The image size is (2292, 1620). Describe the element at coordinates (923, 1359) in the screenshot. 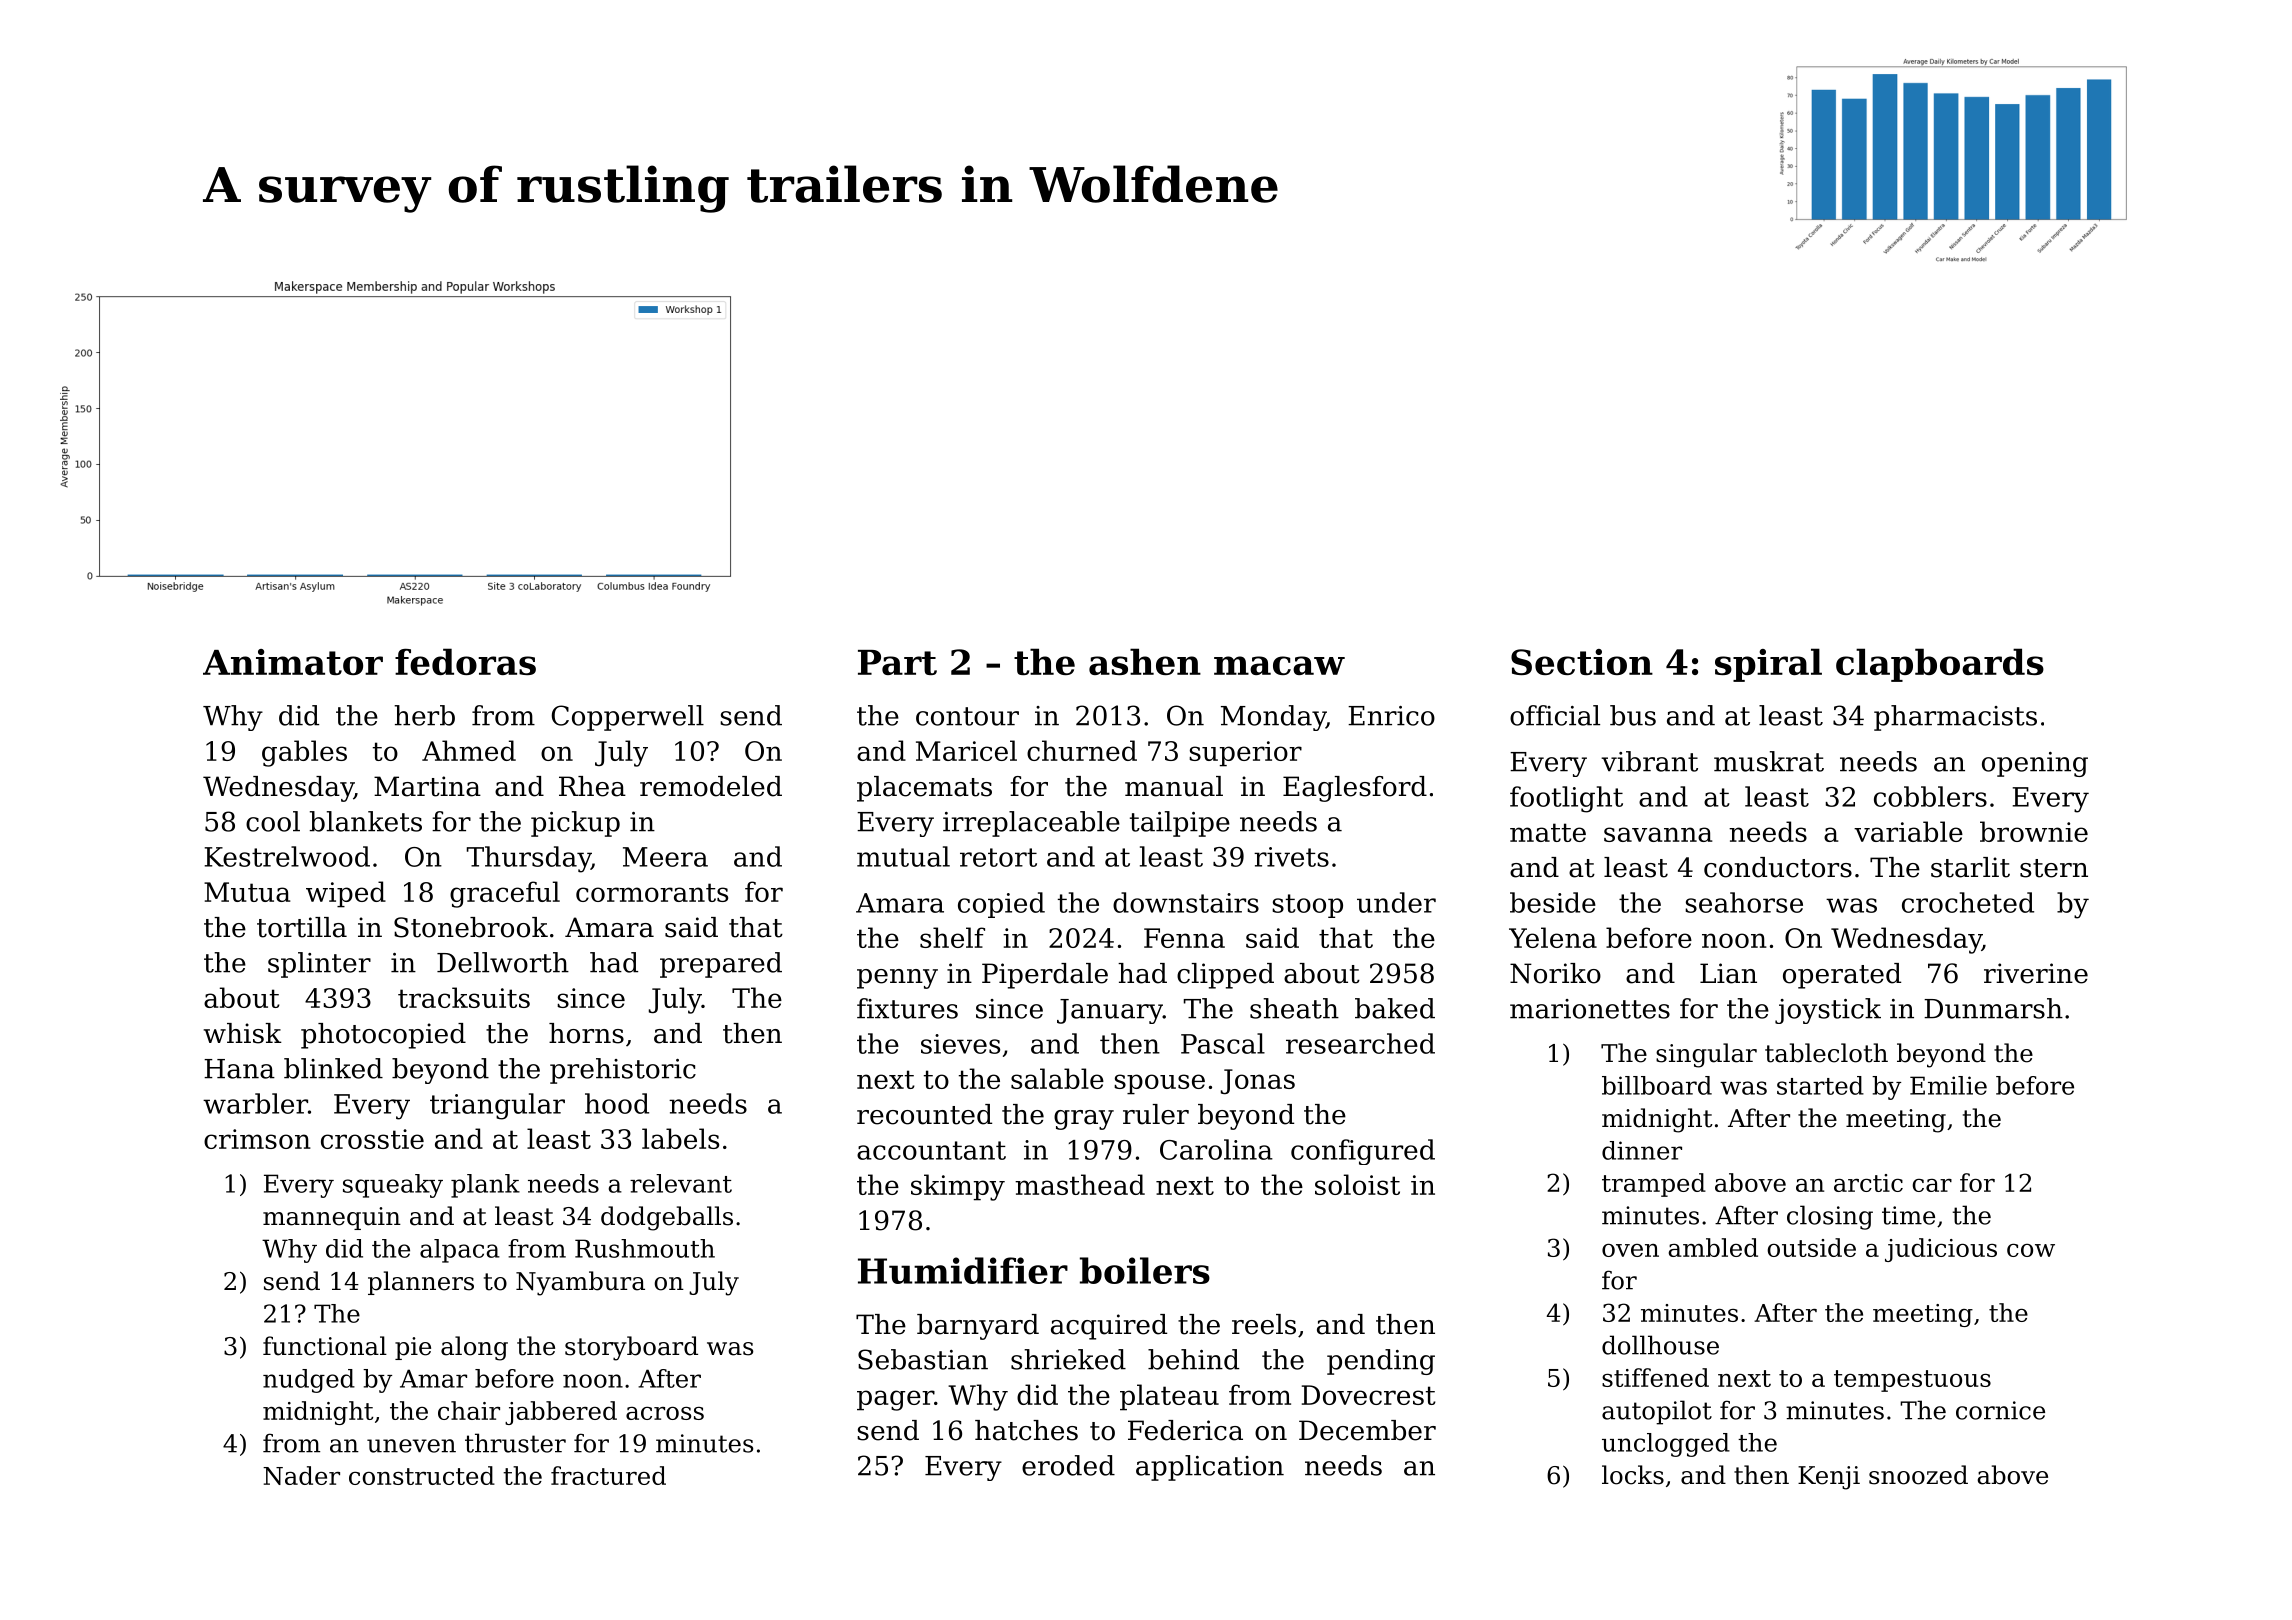

I see `Sebastian` at that location.
